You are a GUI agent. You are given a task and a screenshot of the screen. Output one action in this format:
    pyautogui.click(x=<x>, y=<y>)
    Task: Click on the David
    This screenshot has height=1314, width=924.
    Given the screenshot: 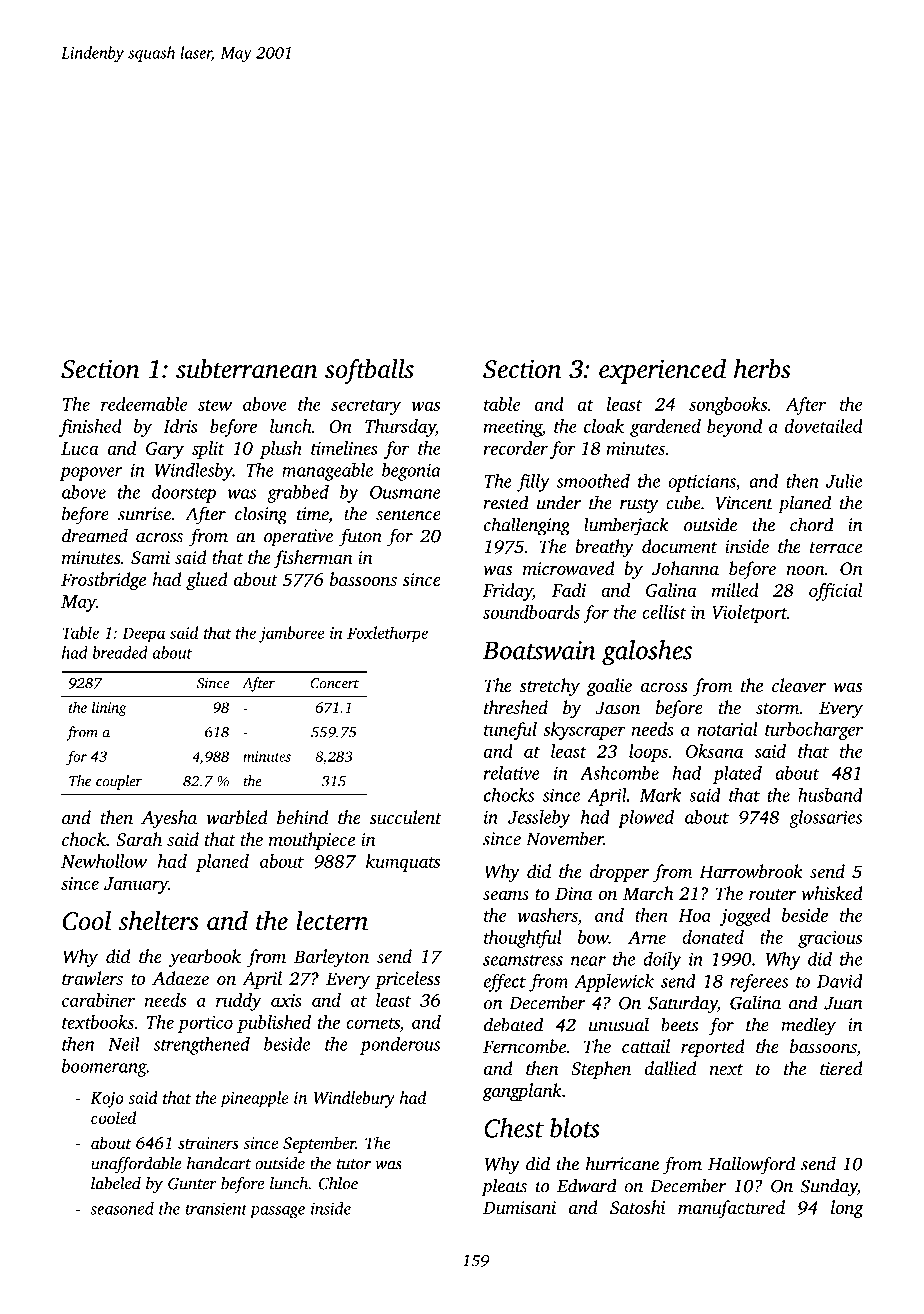 What is the action you would take?
    pyautogui.click(x=840, y=981)
